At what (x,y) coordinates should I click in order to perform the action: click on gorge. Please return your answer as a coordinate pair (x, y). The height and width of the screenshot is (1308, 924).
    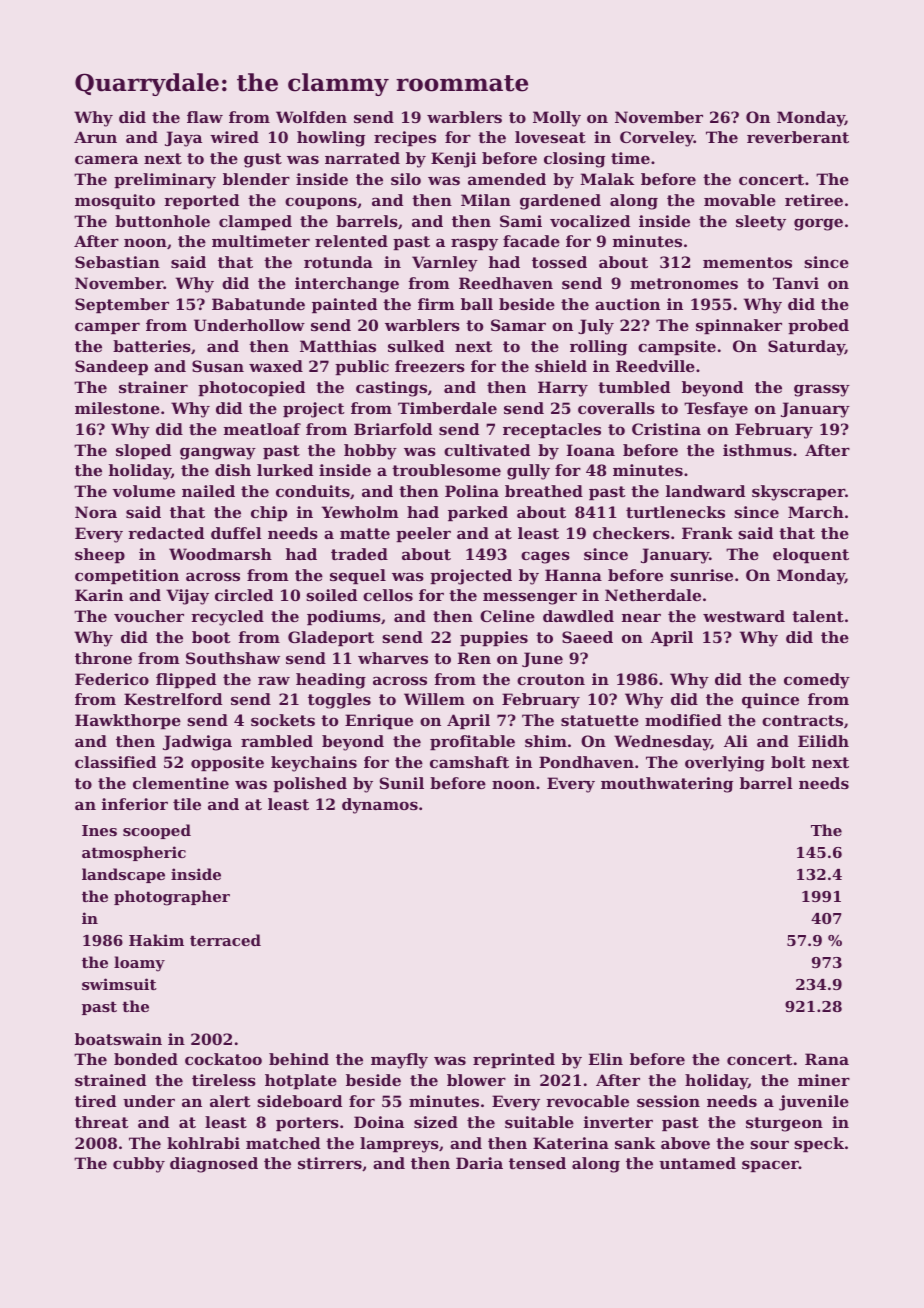
    Looking at the image, I should click on (818, 224).
